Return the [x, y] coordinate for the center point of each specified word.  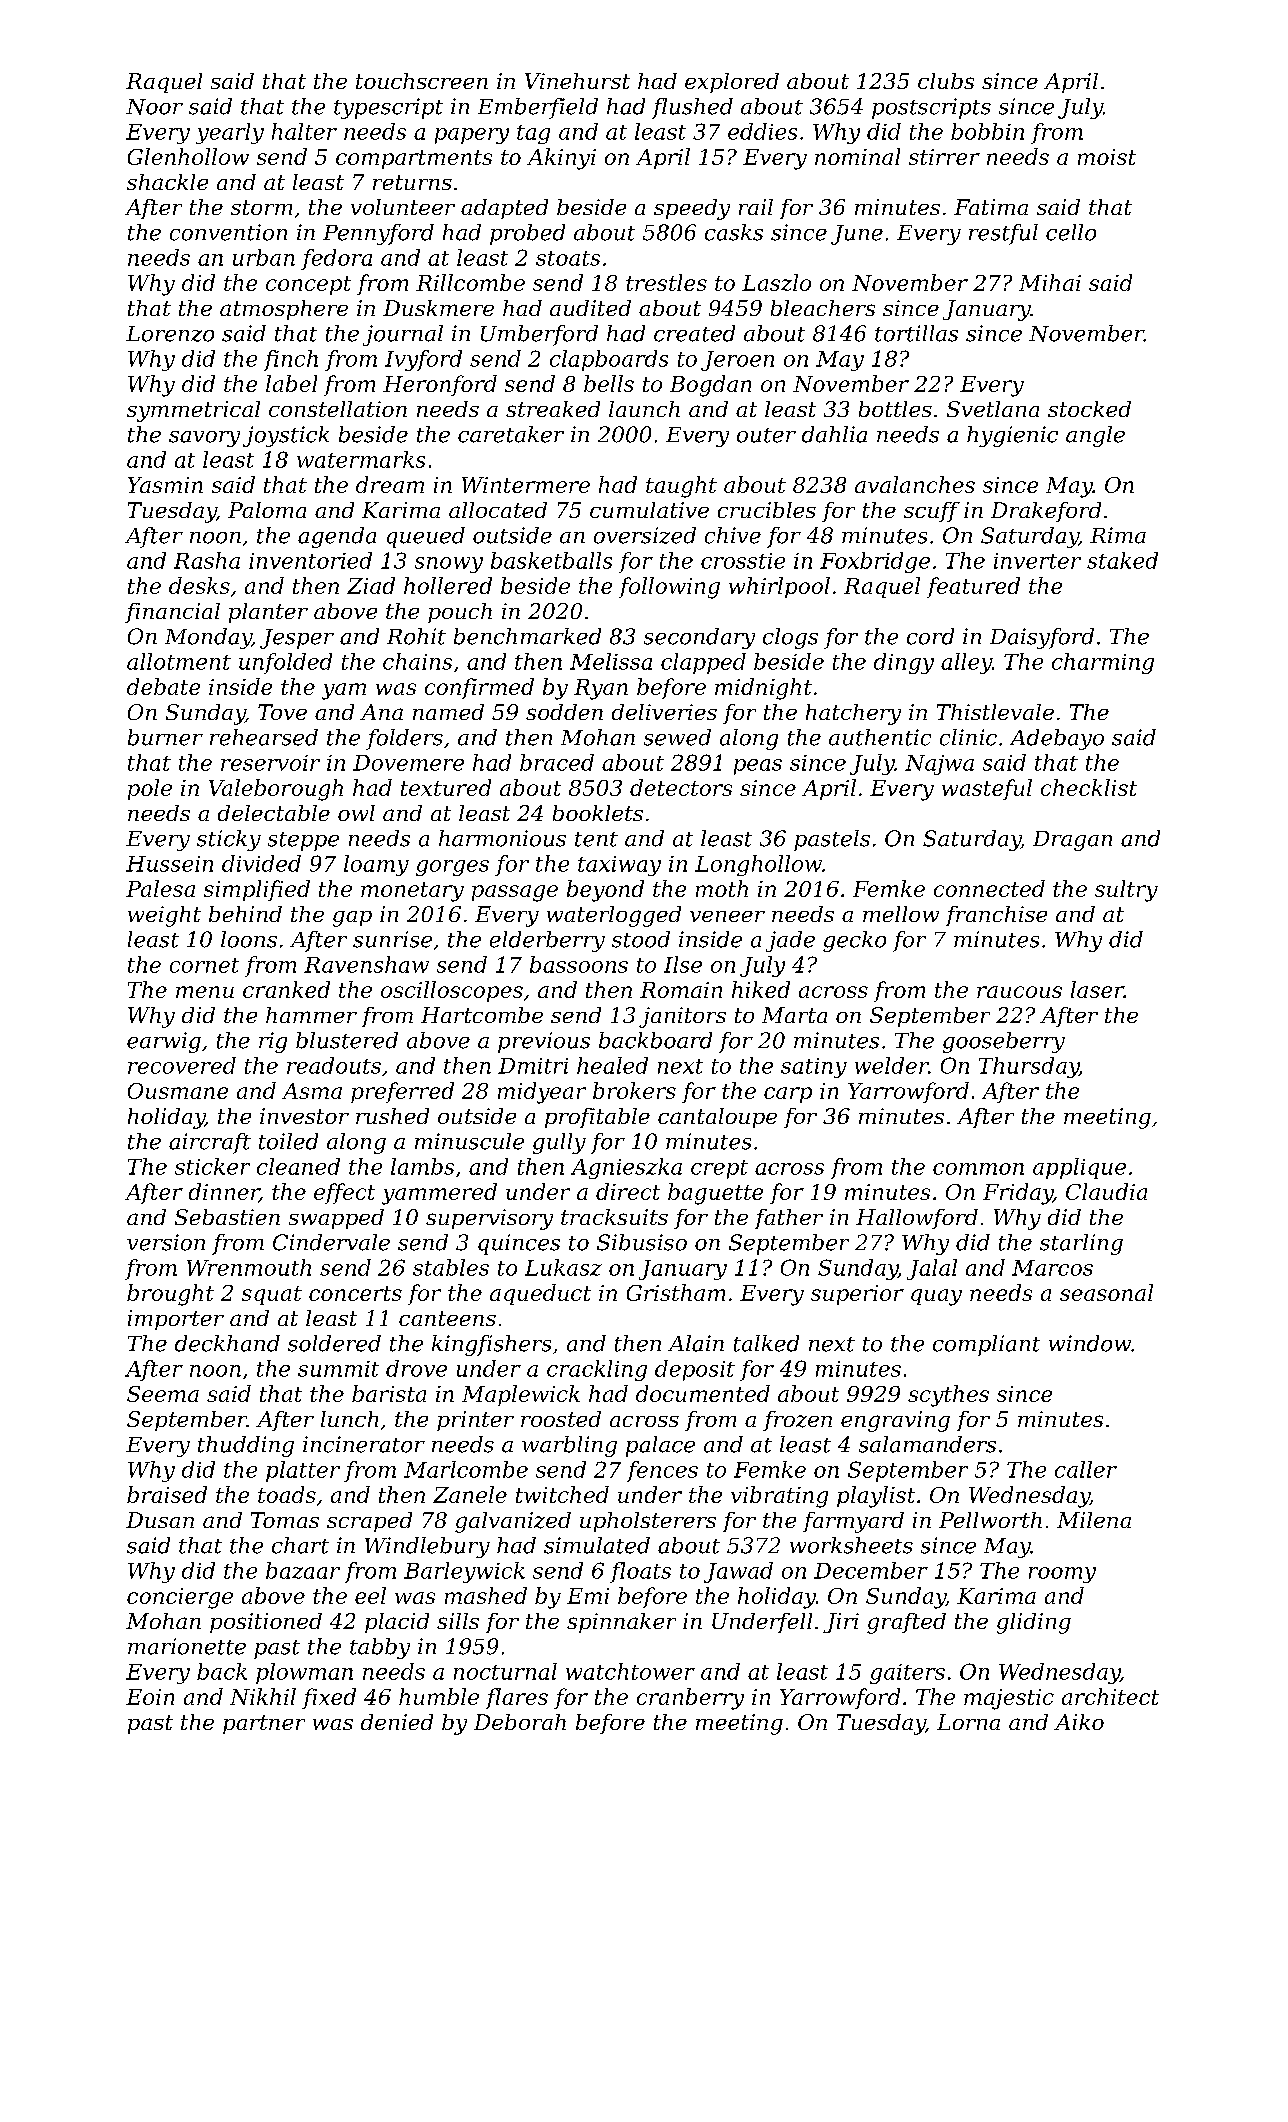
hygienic [1012, 436]
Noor [154, 107]
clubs [946, 81]
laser [1097, 989]
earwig [164, 1042]
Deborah [520, 1722]
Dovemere [408, 763]
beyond [605, 891]
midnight [763, 689]
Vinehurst [577, 81]
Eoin [150, 1697]
